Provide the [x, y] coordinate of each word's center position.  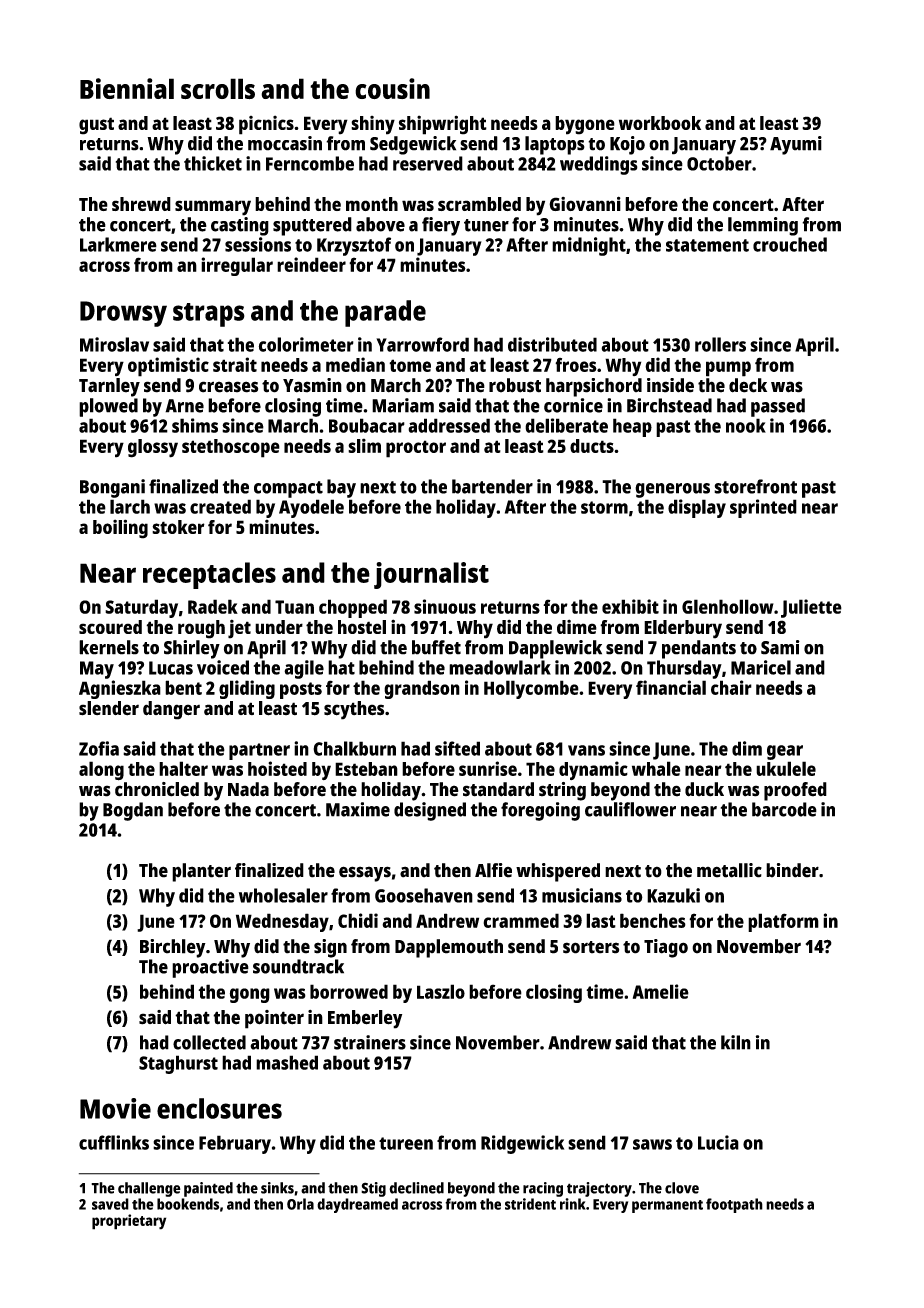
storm [604, 507]
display [697, 508]
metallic [729, 870]
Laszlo [441, 991]
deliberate [566, 425]
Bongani [112, 488]
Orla [300, 1204]
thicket [213, 163]
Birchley [173, 948]
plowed [108, 407]
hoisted [277, 768]
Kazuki [673, 895]
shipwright [443, 125]
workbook [660, 123]
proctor [416, 449]
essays [365, 874]
